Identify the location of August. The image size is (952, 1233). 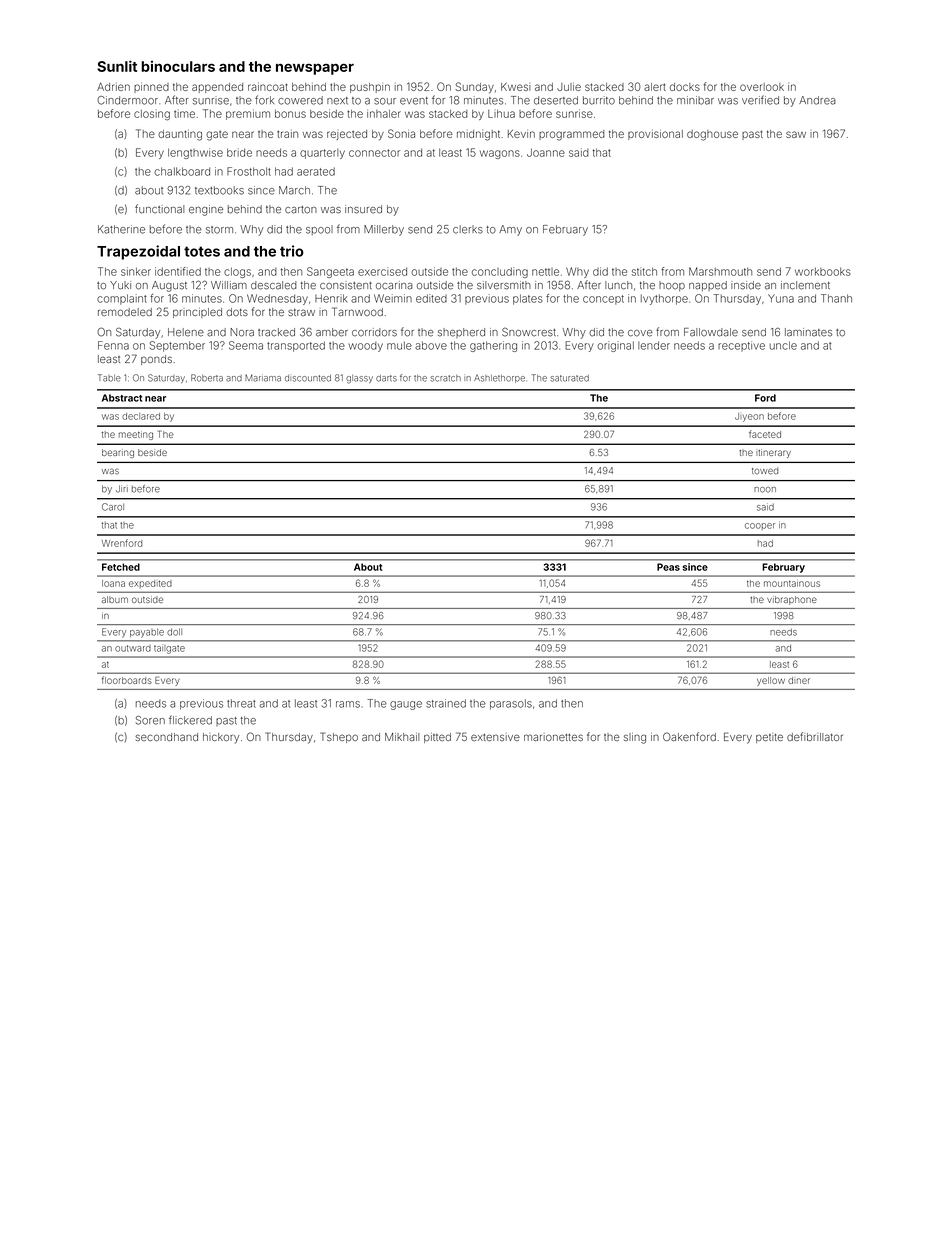
(169, 286).
